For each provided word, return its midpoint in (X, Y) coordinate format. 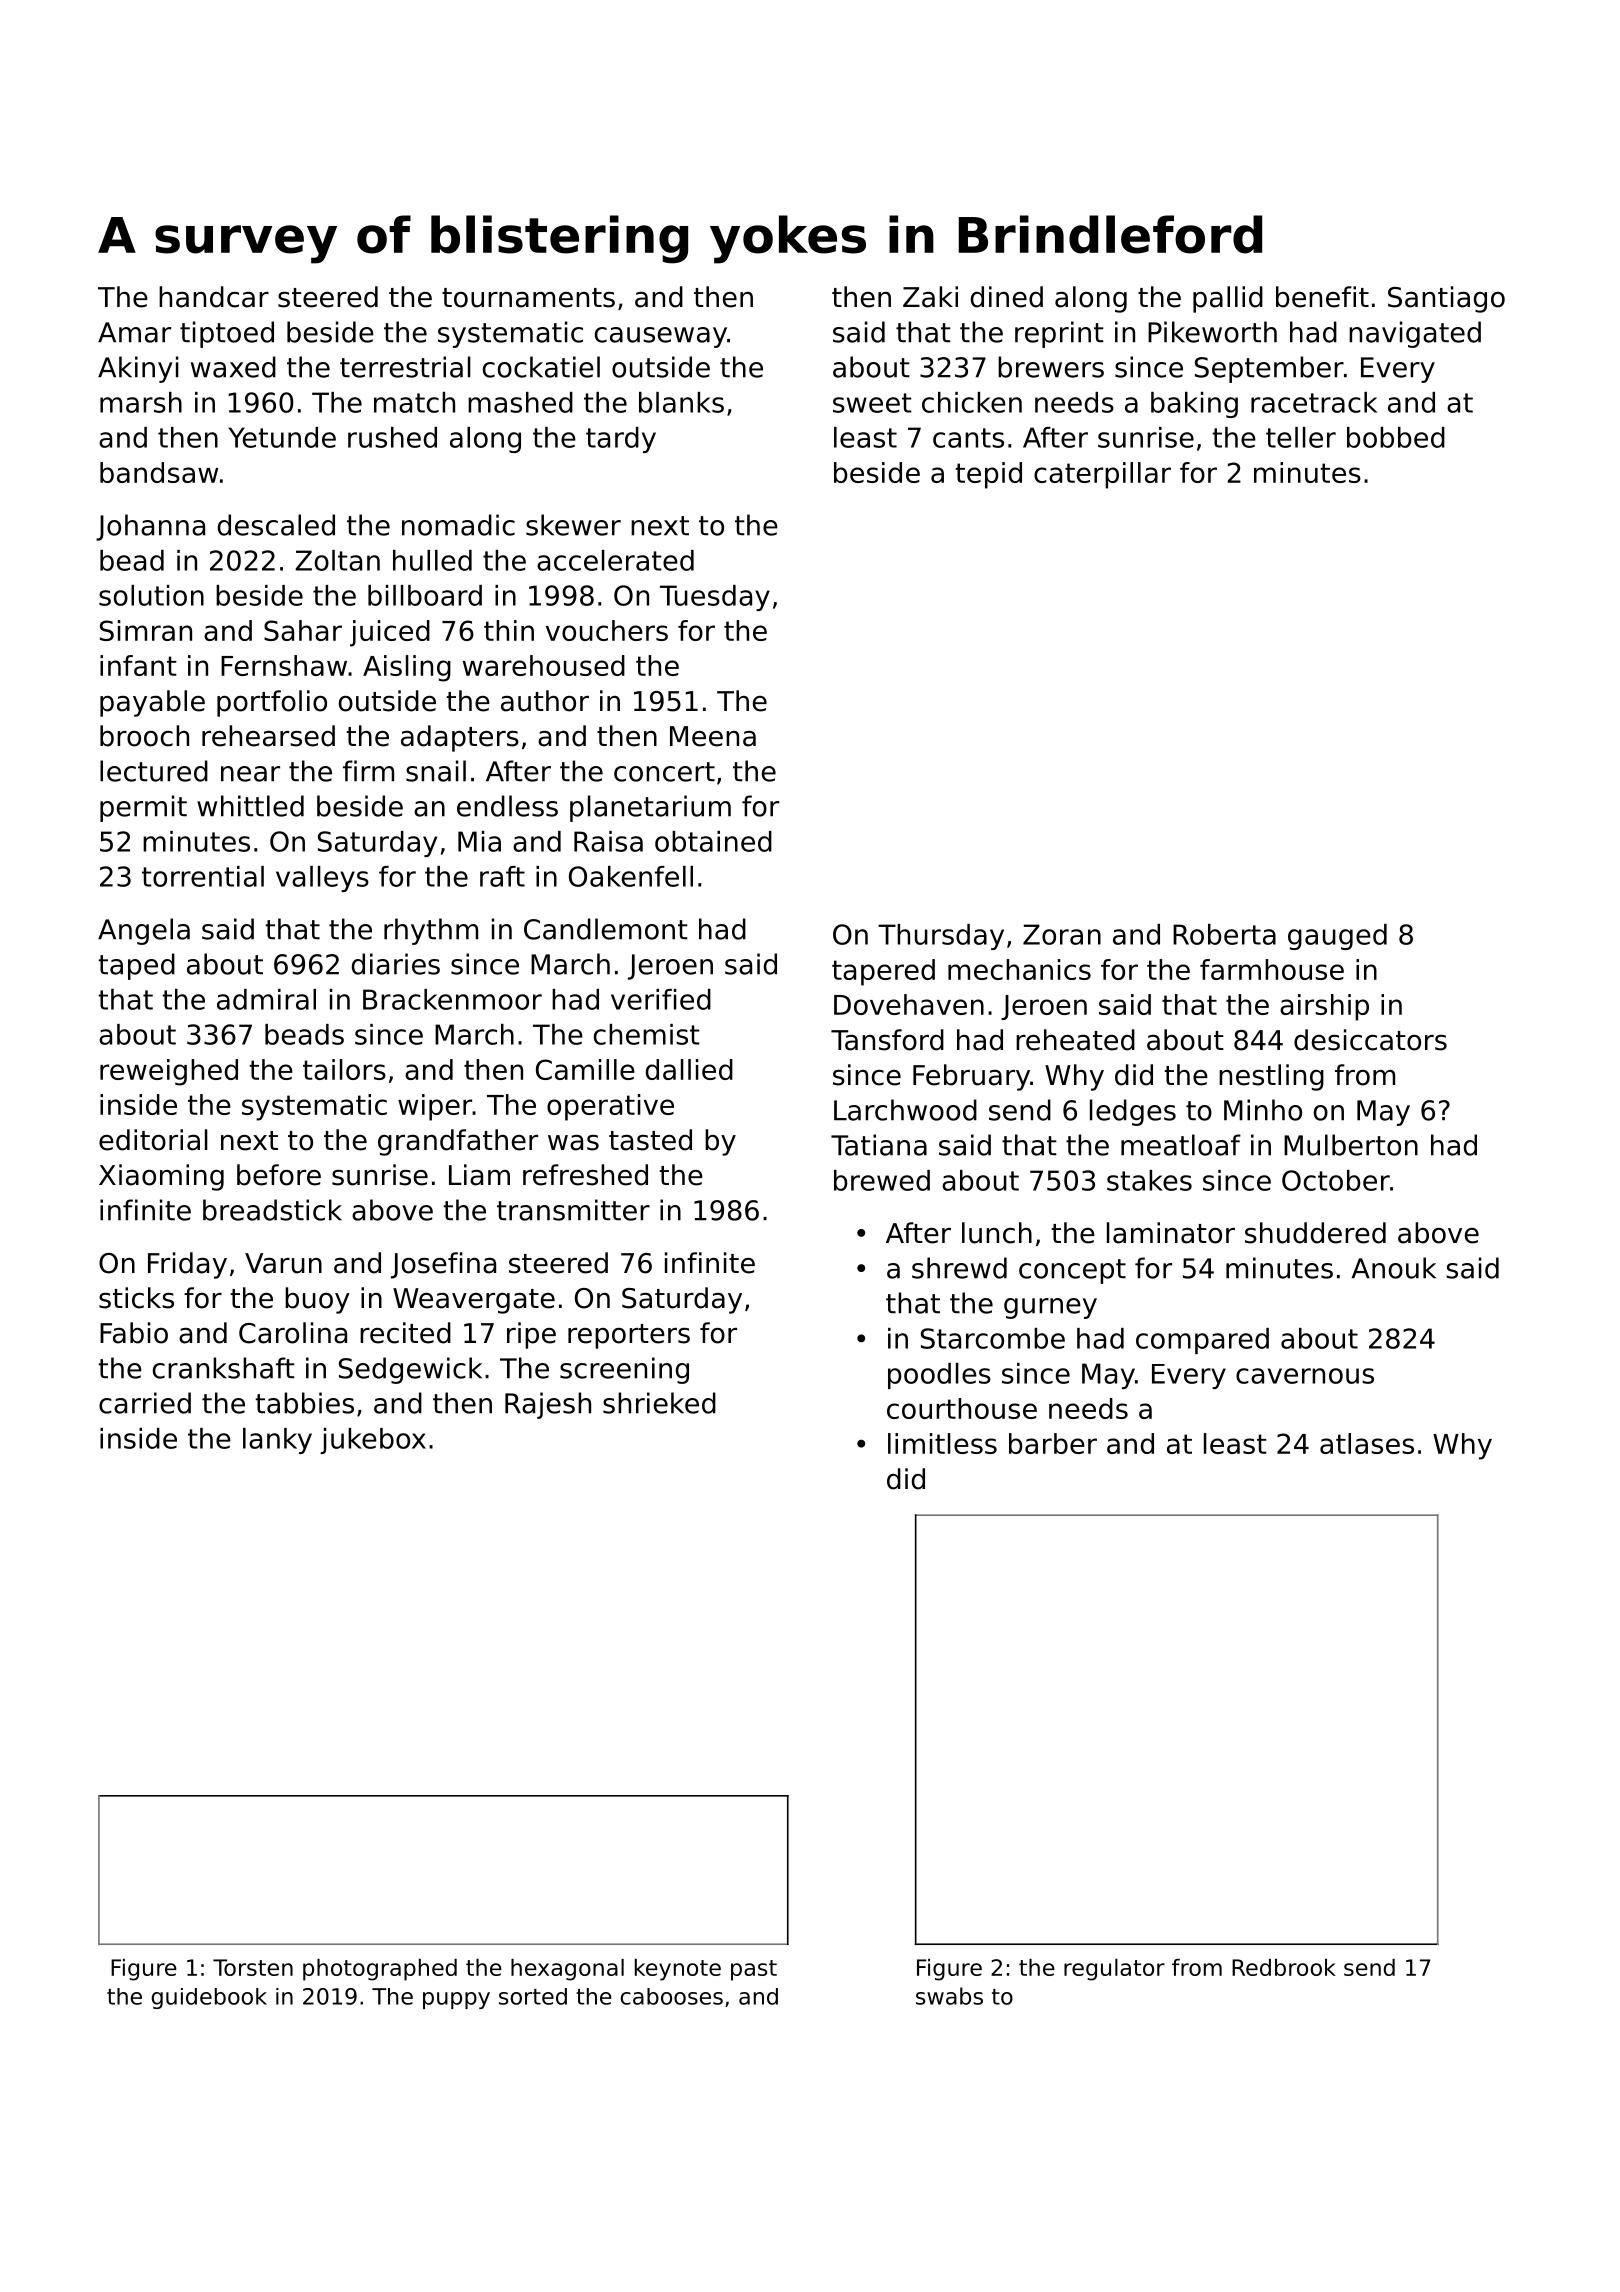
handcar (214, 297)
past (754, 1970)
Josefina (443, 1265)
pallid (1228, 299)
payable (152, 703)
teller (1301, 437)
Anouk (1394, 1268)
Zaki (930, 297)
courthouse (962, 1408)
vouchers (607, 630)
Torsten (253, 1967)
